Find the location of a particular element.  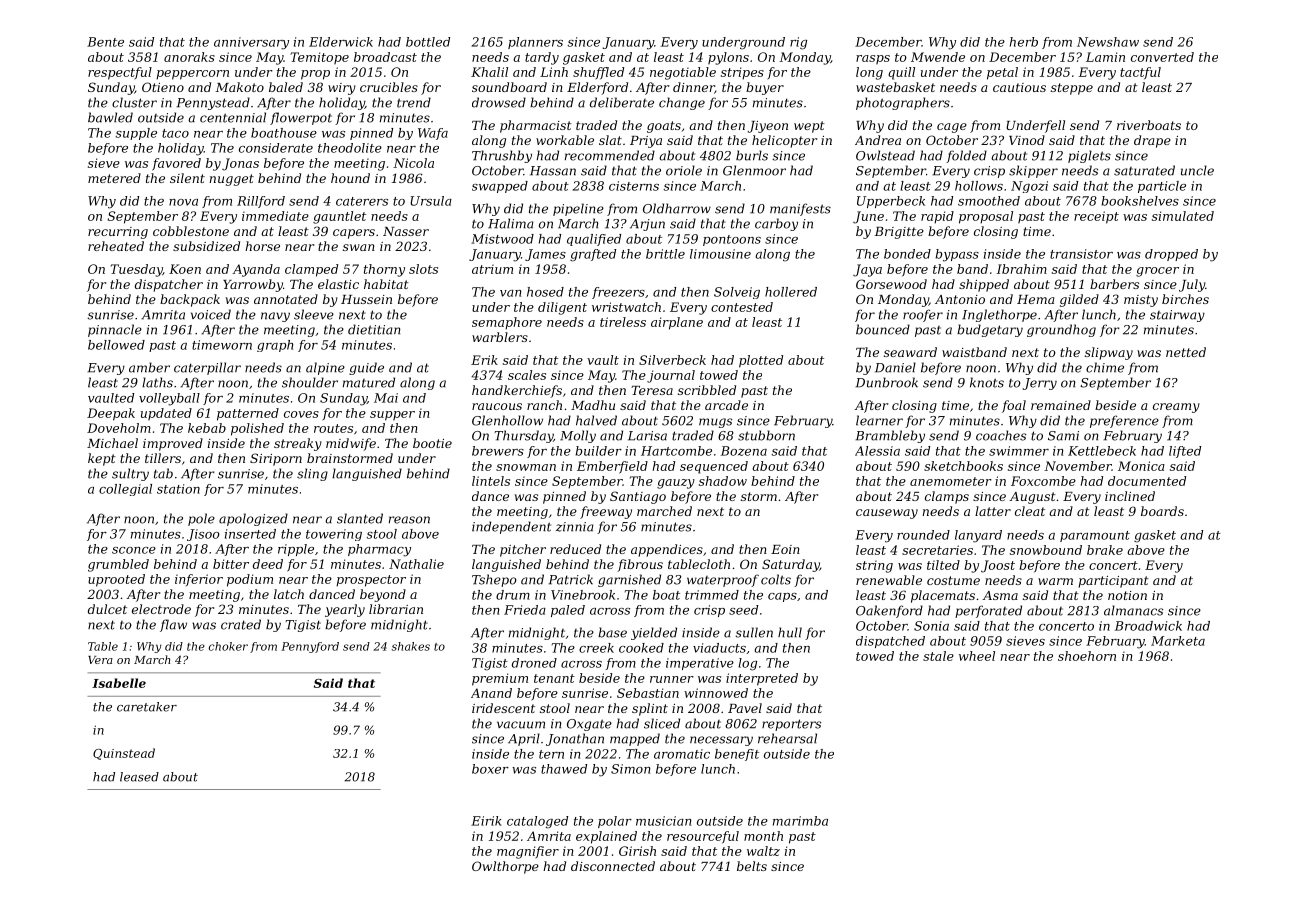

converted is located at coordinates (1162, 57).
